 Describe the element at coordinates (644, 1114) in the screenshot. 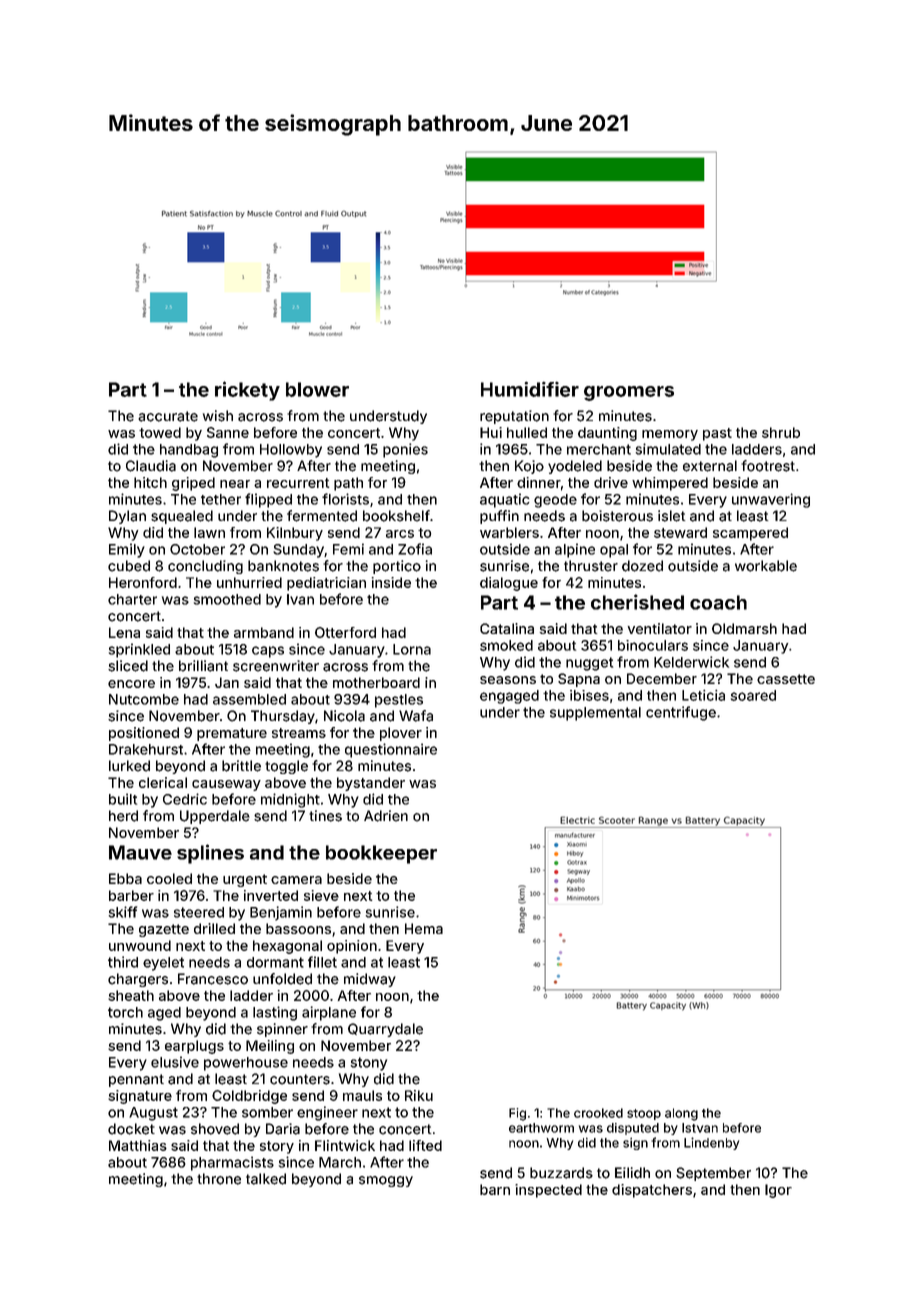

I see `stoop` at that location.
